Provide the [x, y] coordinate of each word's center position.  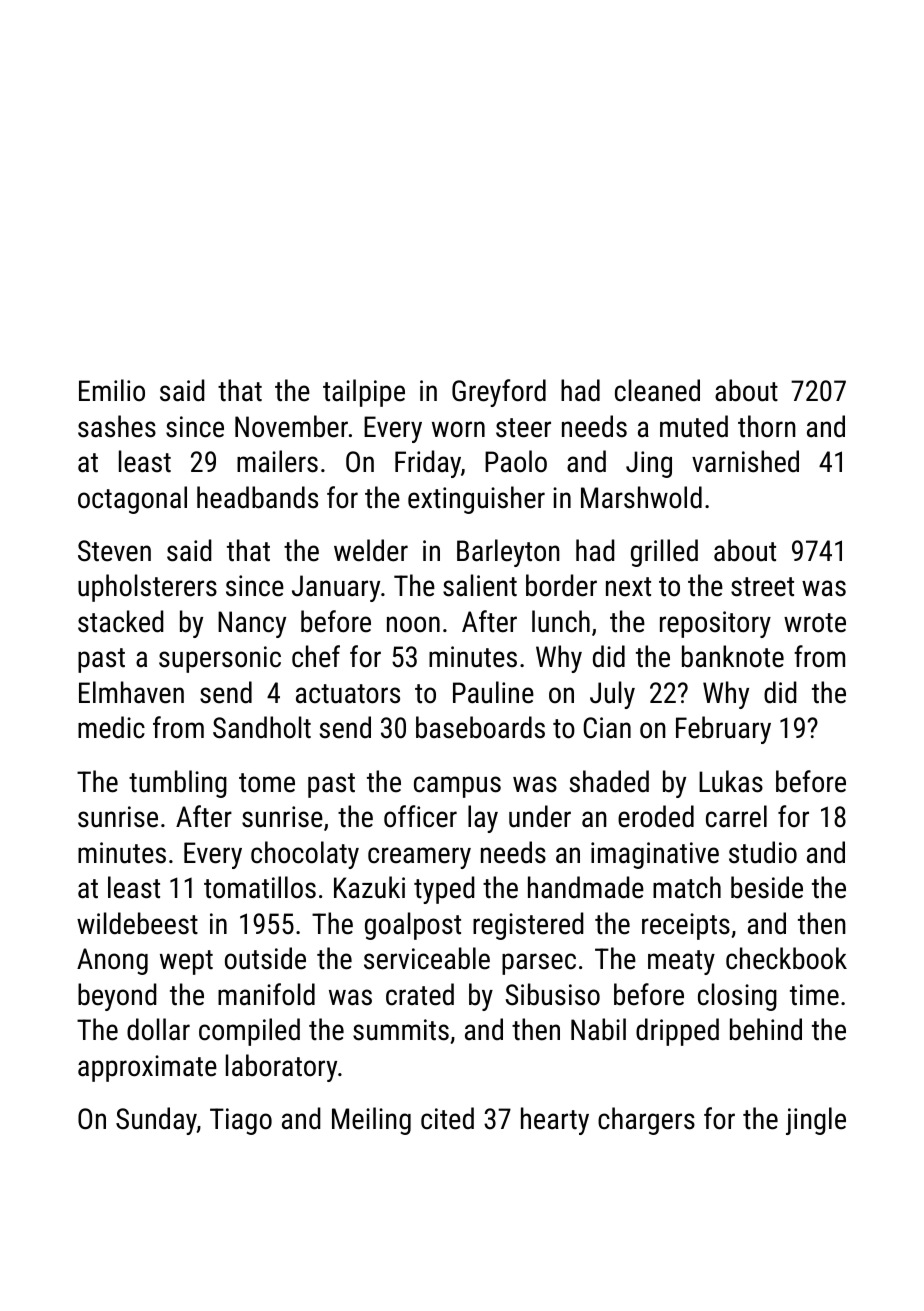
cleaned [657, 390]
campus [457, 787]
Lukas [731, 781]
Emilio [112, 390]
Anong [112, 961]
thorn [767, 426]
